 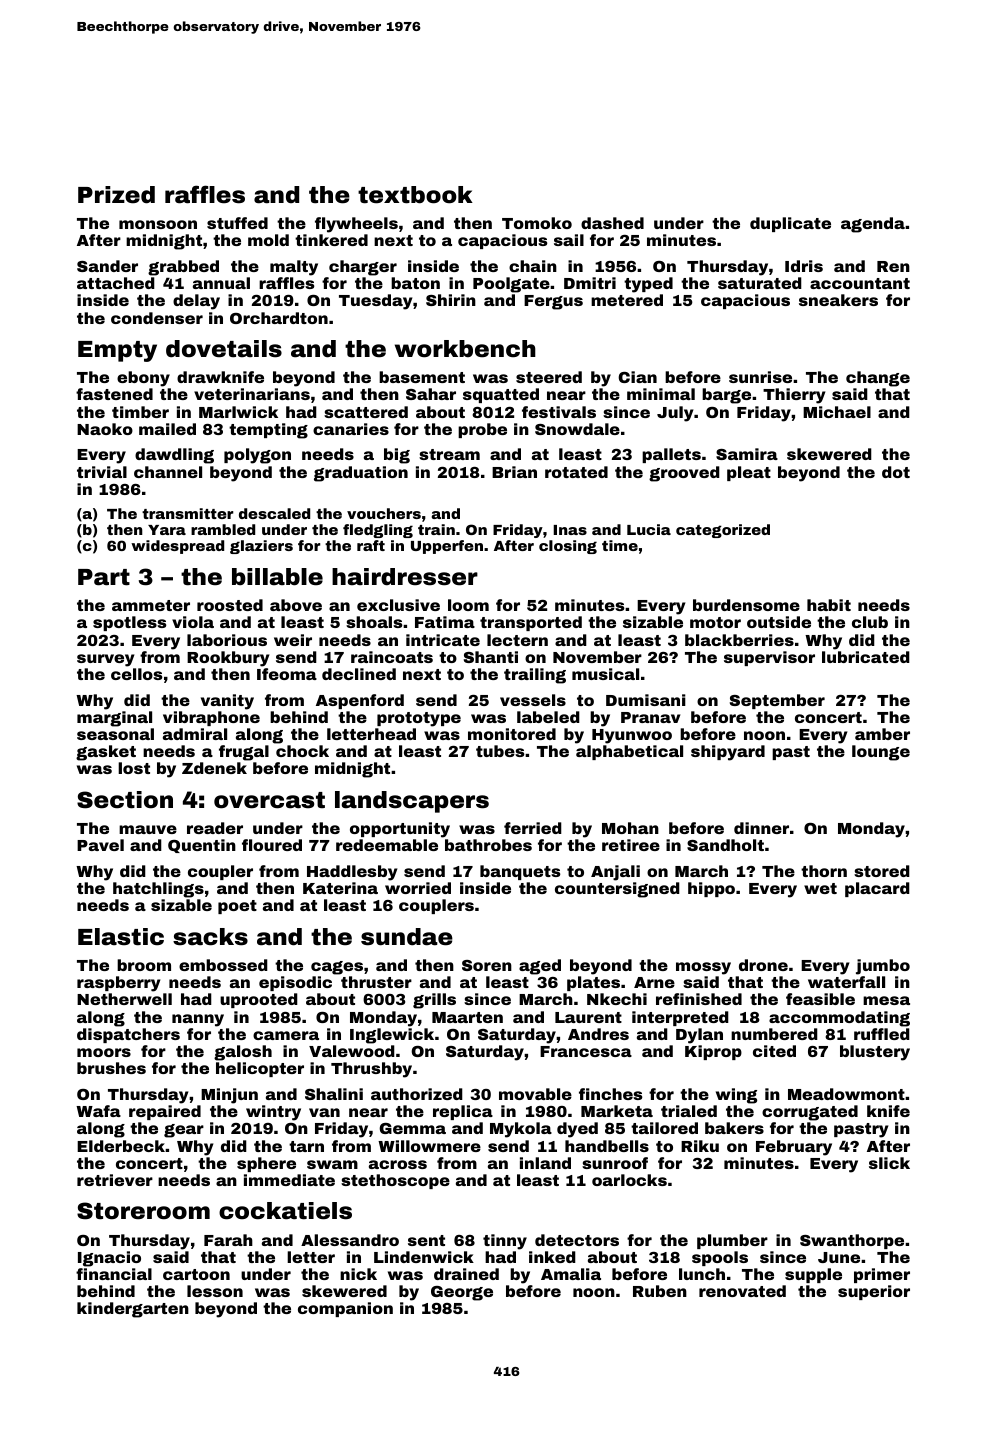 What do you see at coordinates (511, 285) in the screenshot?
I see `Poolgate` at bounding box center [511, 285].
